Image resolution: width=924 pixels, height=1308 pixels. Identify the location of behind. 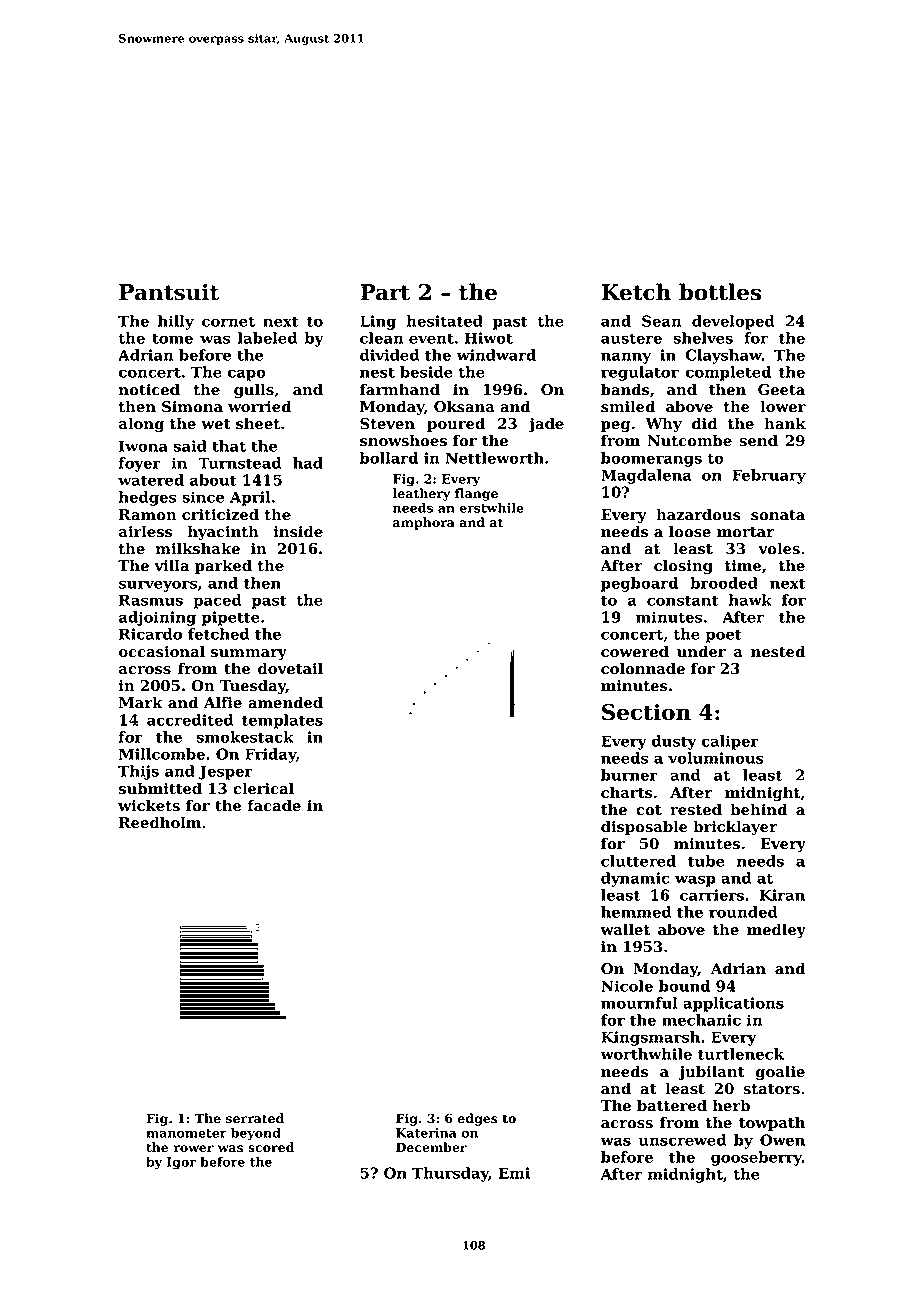
(758, 809).
